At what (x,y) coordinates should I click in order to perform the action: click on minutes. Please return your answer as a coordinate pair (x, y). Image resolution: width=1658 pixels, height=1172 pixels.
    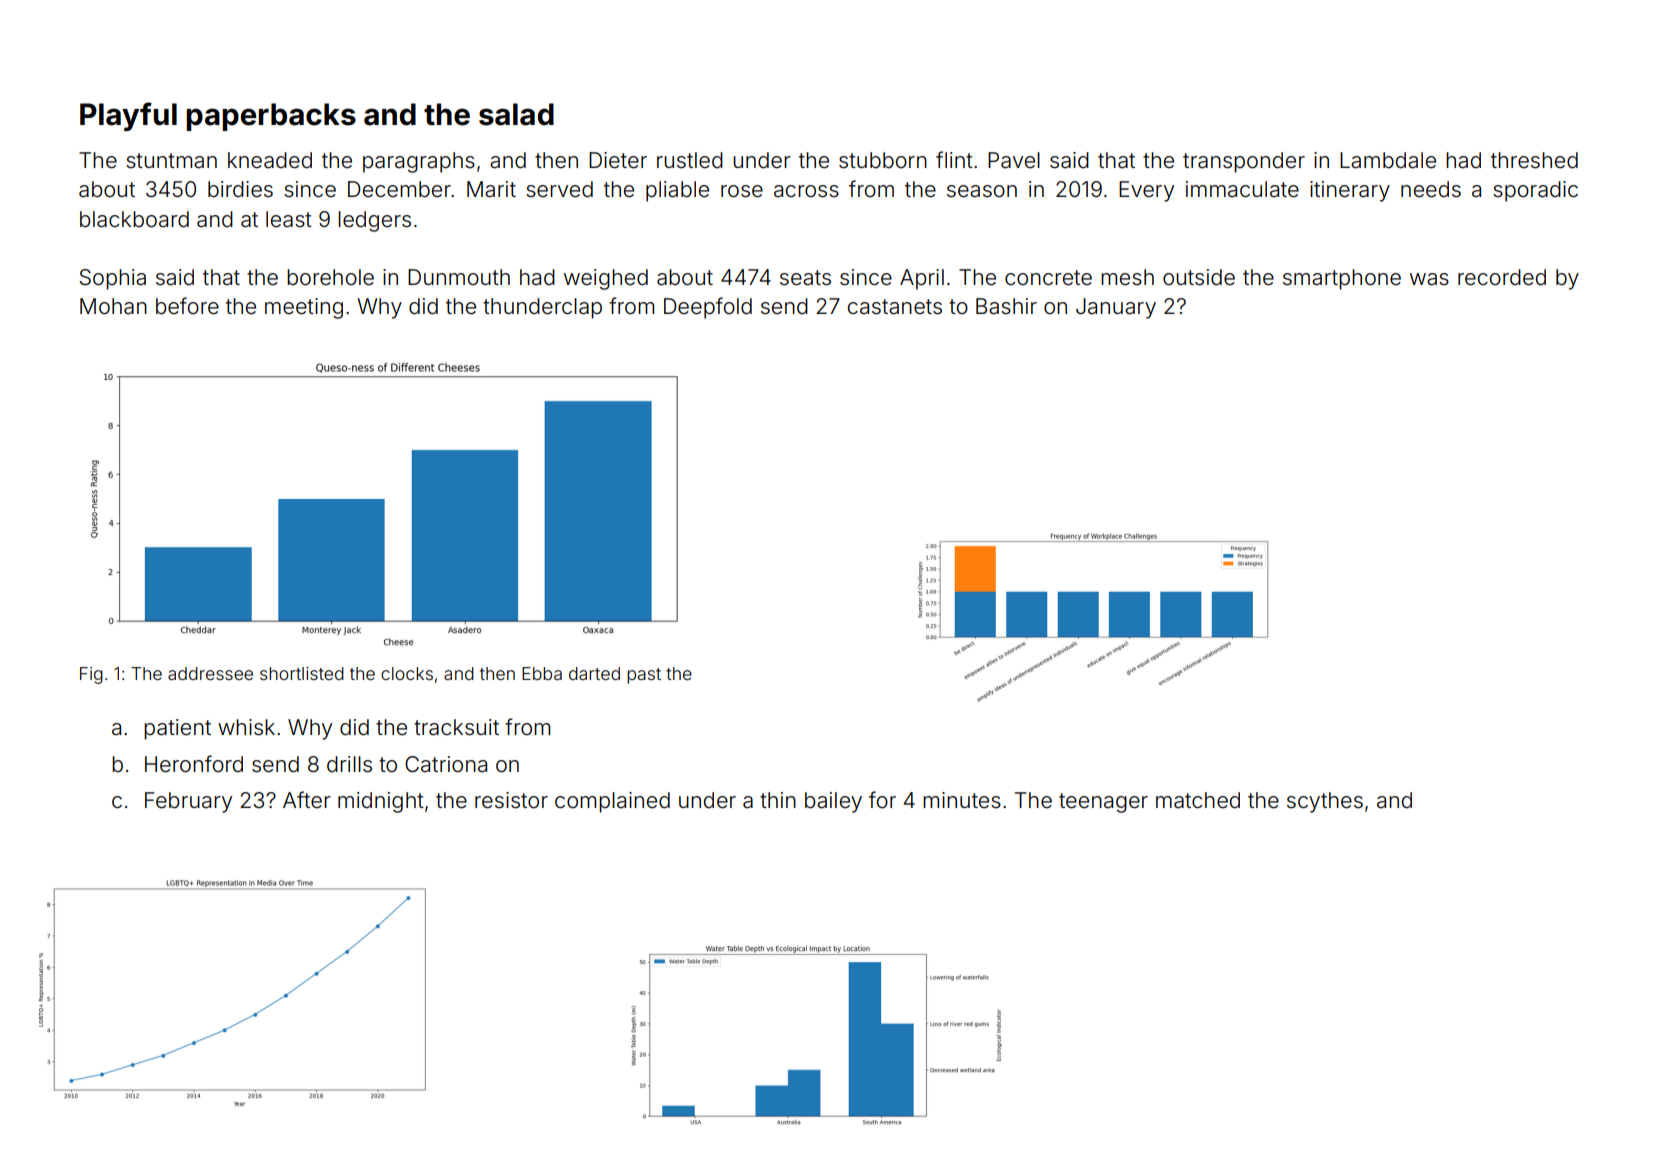
    Looking at the image, I should click on (962, 800).
